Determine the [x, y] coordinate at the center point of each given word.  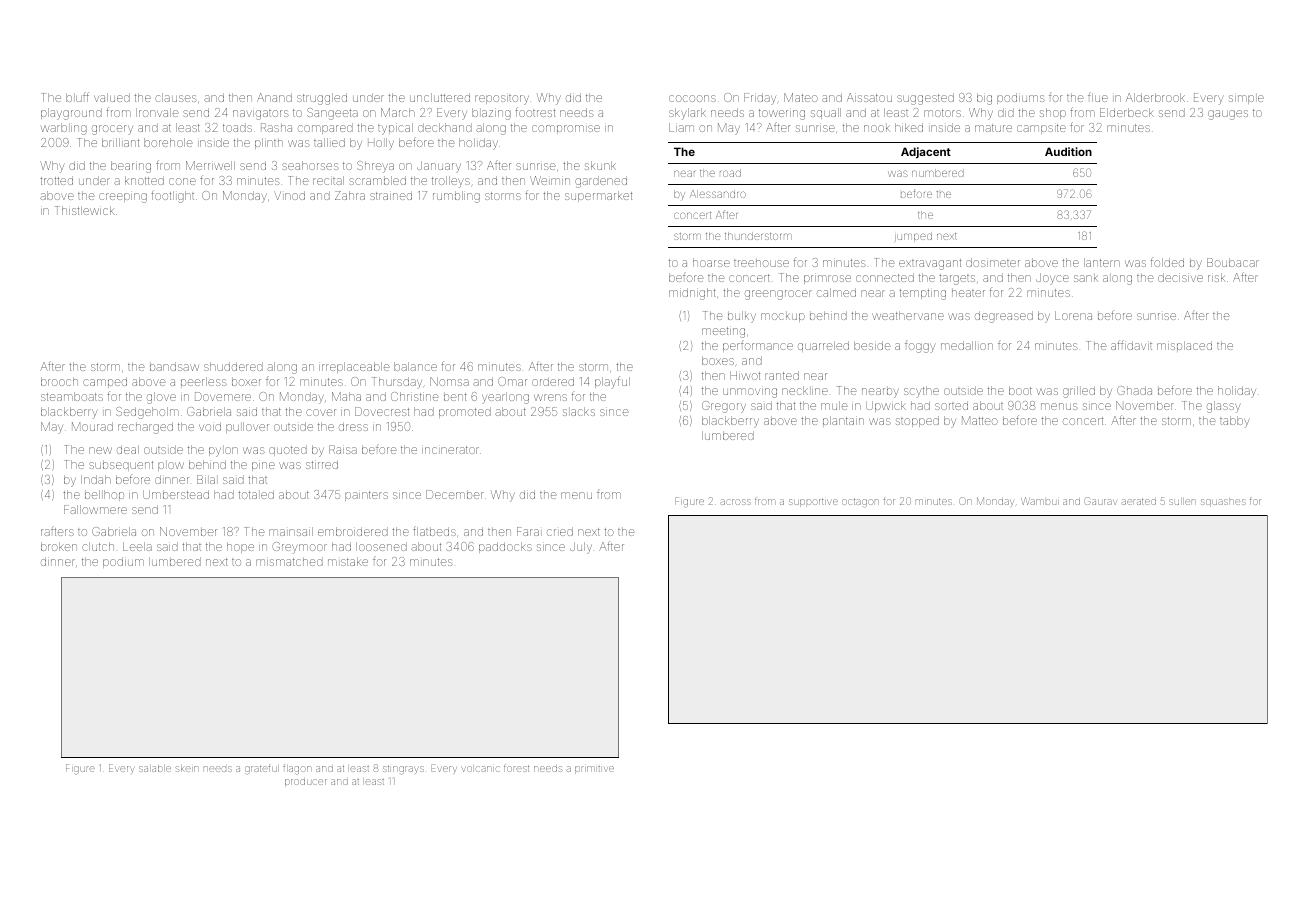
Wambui [1040, 501]
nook [877, 128]
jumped [913, 237]
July [581, 548]
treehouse [761, 263]
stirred [322, 464]
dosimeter [993, 262]
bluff [77, 97]
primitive [594, 770]
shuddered [233, 366]
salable [155, 768]
